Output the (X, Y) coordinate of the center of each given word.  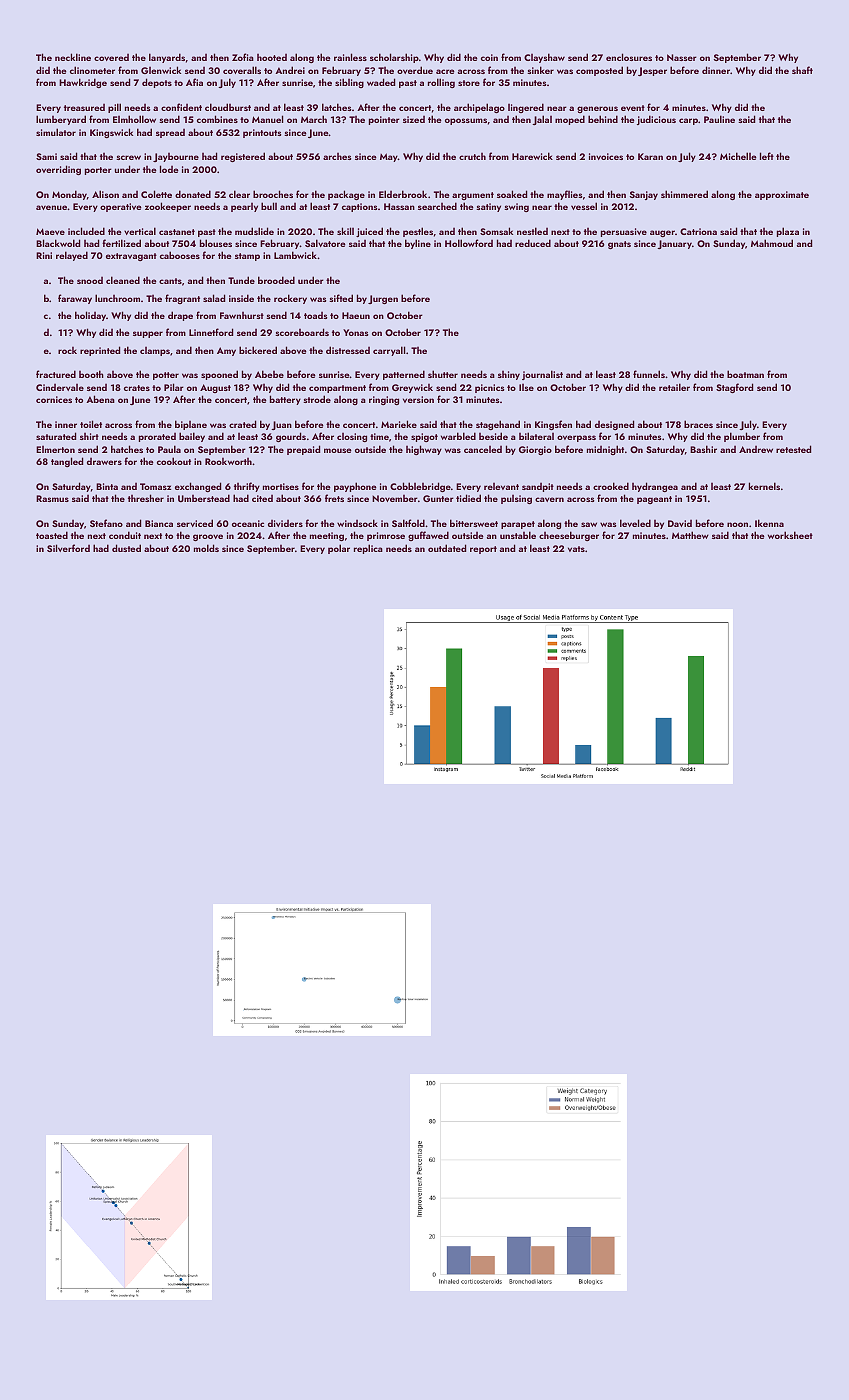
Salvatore (325, 243)
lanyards (167, 58)
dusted (126, 548)
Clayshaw (544, 58)
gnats (619, 245)
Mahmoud (772, 243)
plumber (742, 437)
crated (242, 424)
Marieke (399, 424)
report (483, 550)
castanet (177, 232)
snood (90, 280)
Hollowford (469, 243)
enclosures (629, 57)
